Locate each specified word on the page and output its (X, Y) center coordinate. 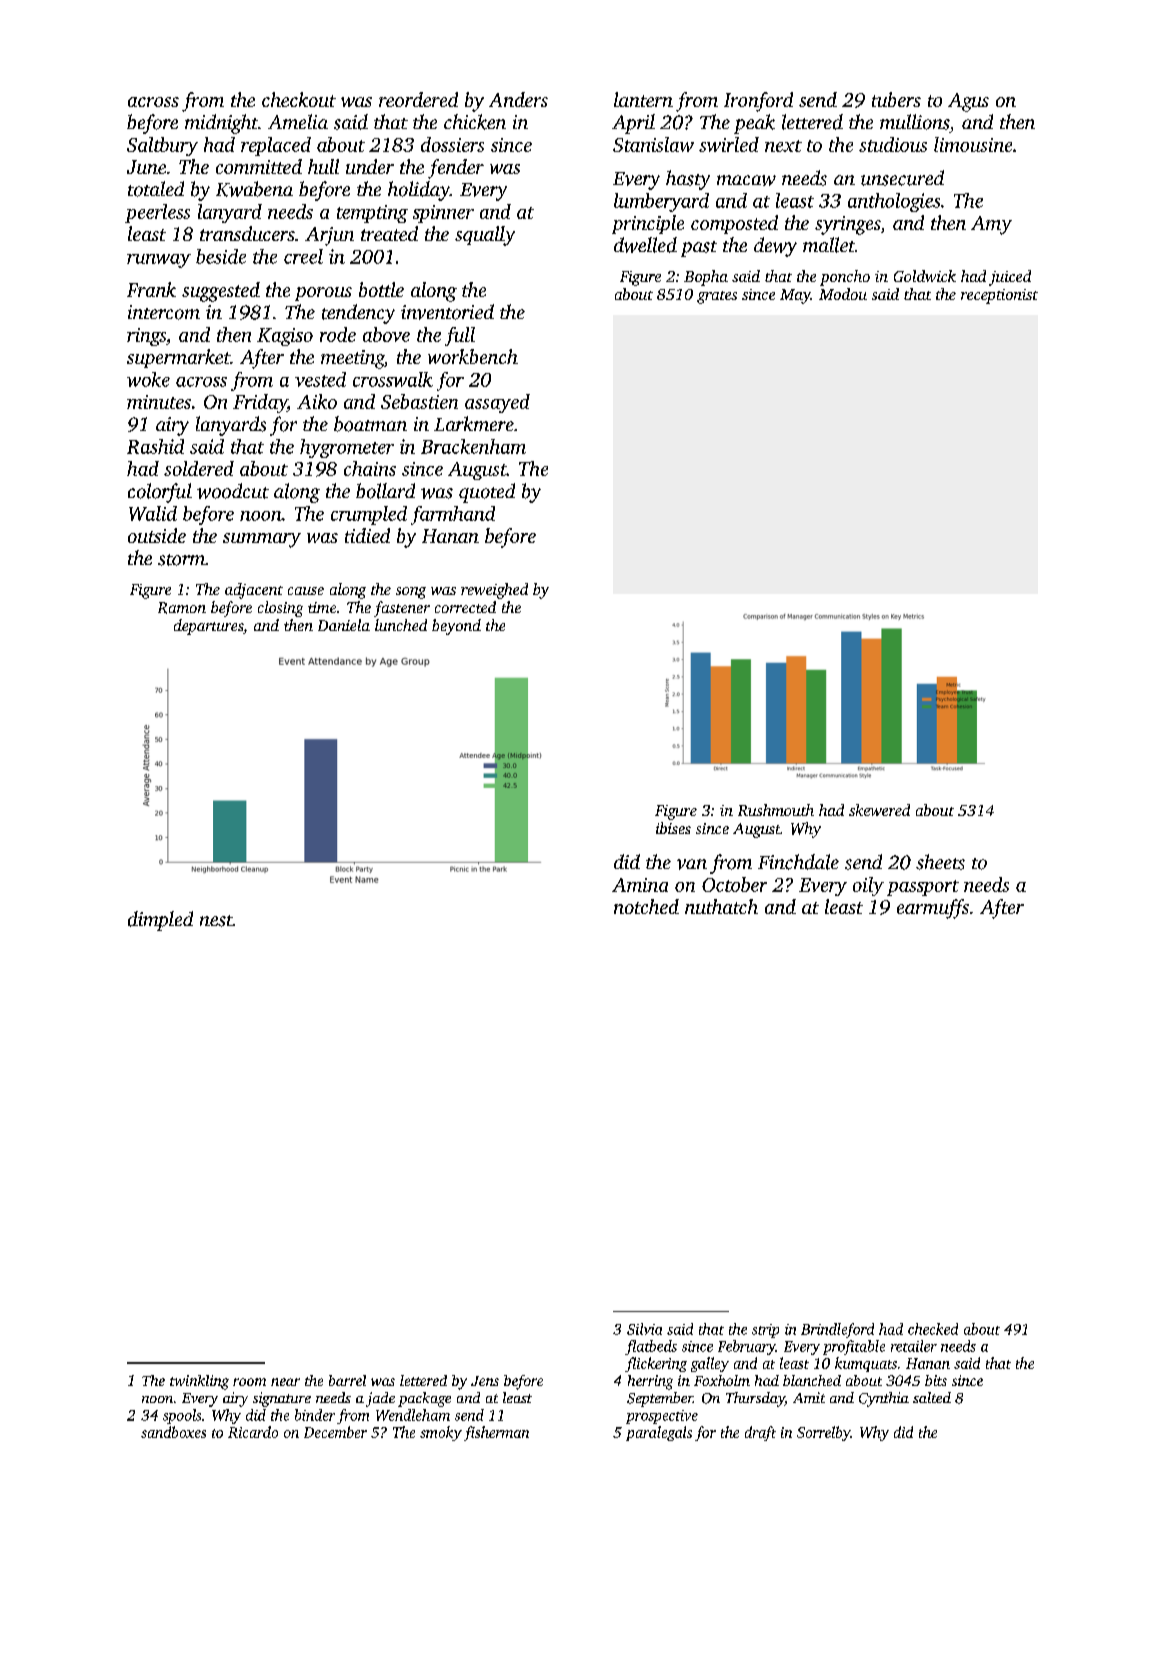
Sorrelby (823, 1433)
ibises (673, 828)
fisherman (496, 1433)
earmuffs (933, 909)
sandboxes (173, 1432)
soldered (199, 468)
